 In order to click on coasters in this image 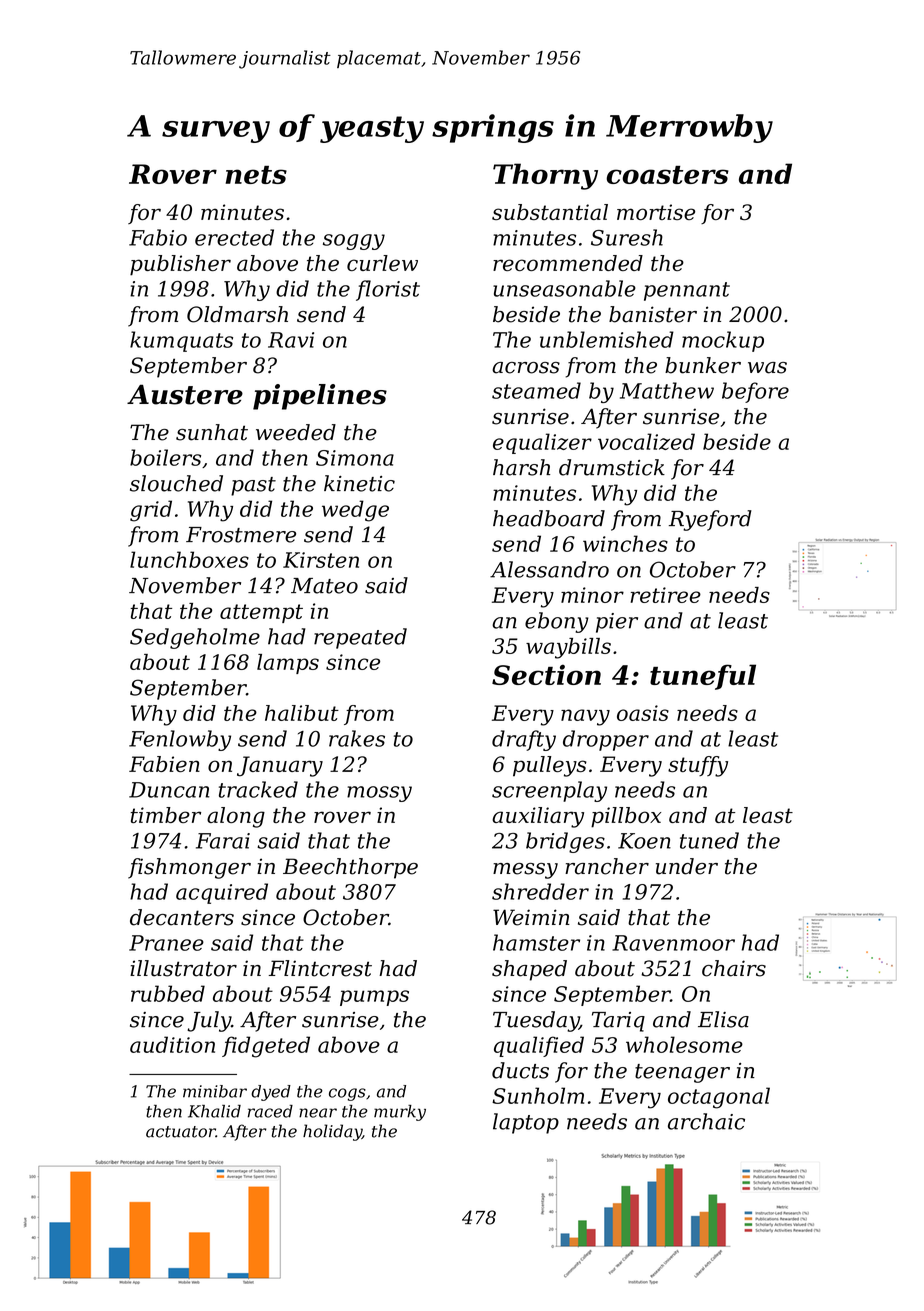, I will do `click(667, 175)`.
